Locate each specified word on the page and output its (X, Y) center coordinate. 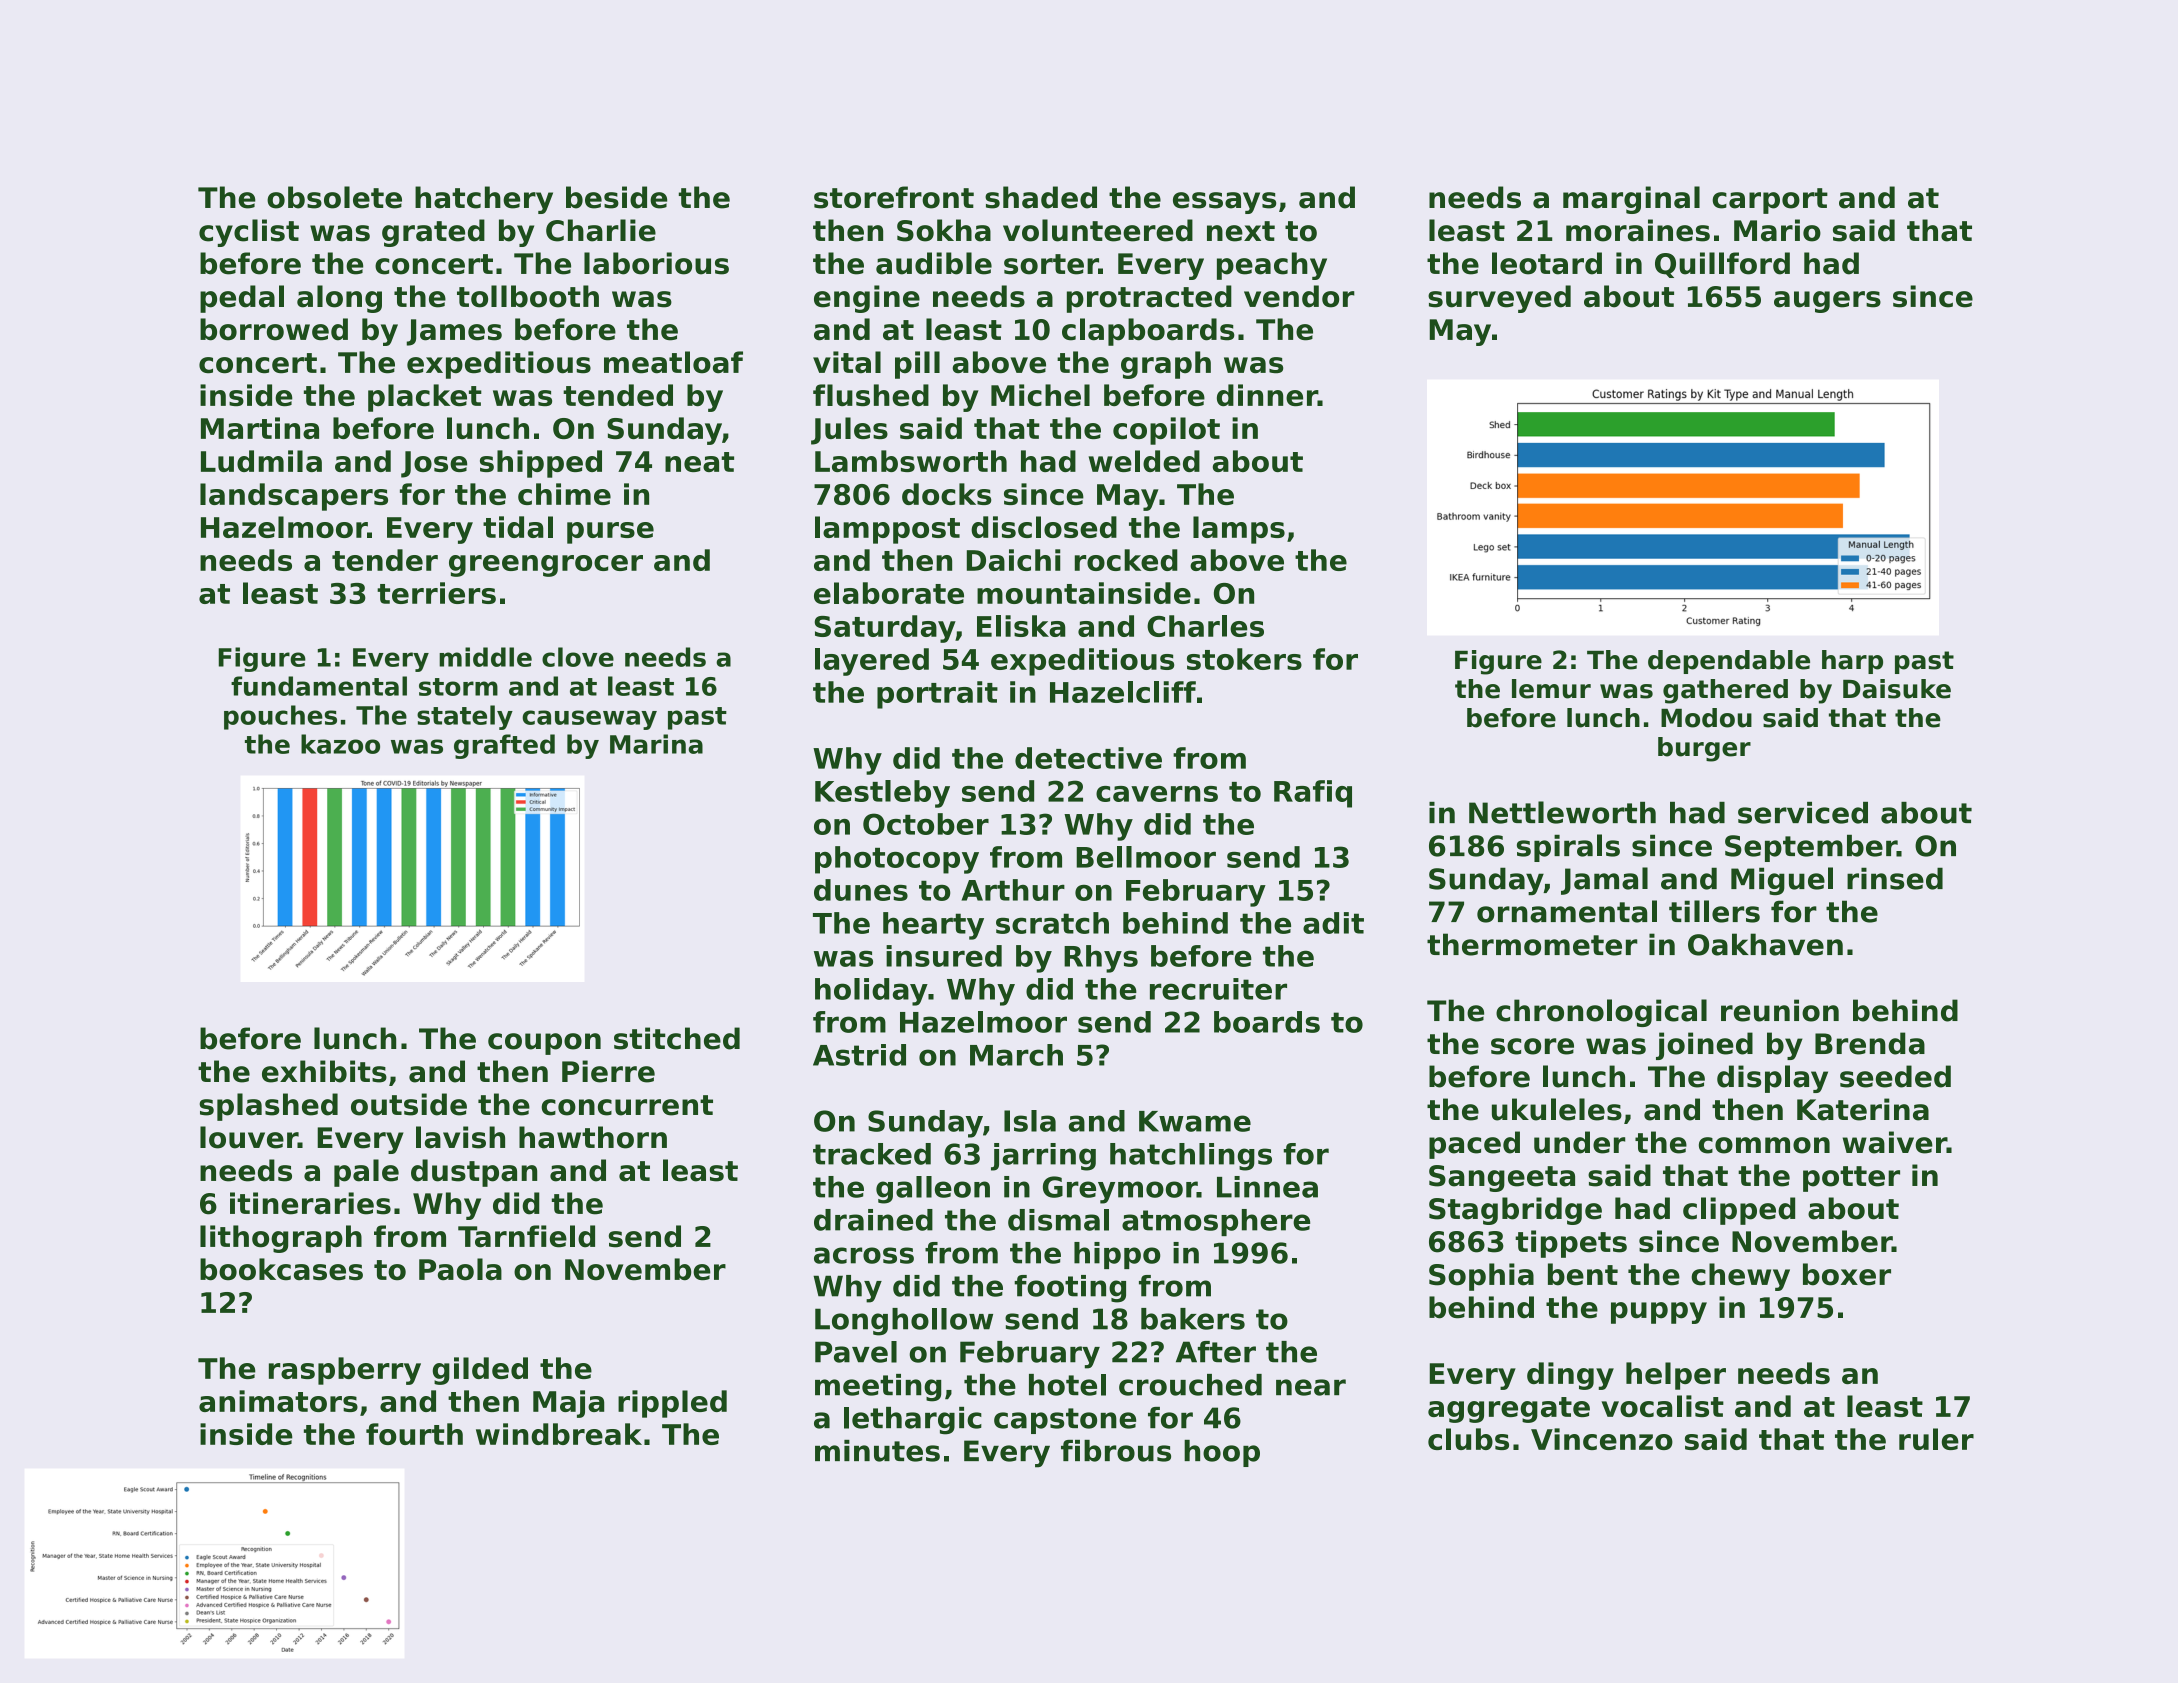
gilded (480, 1371)
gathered (1725, 691)
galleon (933, 1190)
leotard (1547, 263)
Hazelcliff (1123, 692)
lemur (1551, 689)
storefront (894, 197)
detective (1088, 758)
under (1579, 1142)
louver (249, 1137)
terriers (436, 593)
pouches (280, 717)
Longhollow (904, 1322)
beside (616, 197)
